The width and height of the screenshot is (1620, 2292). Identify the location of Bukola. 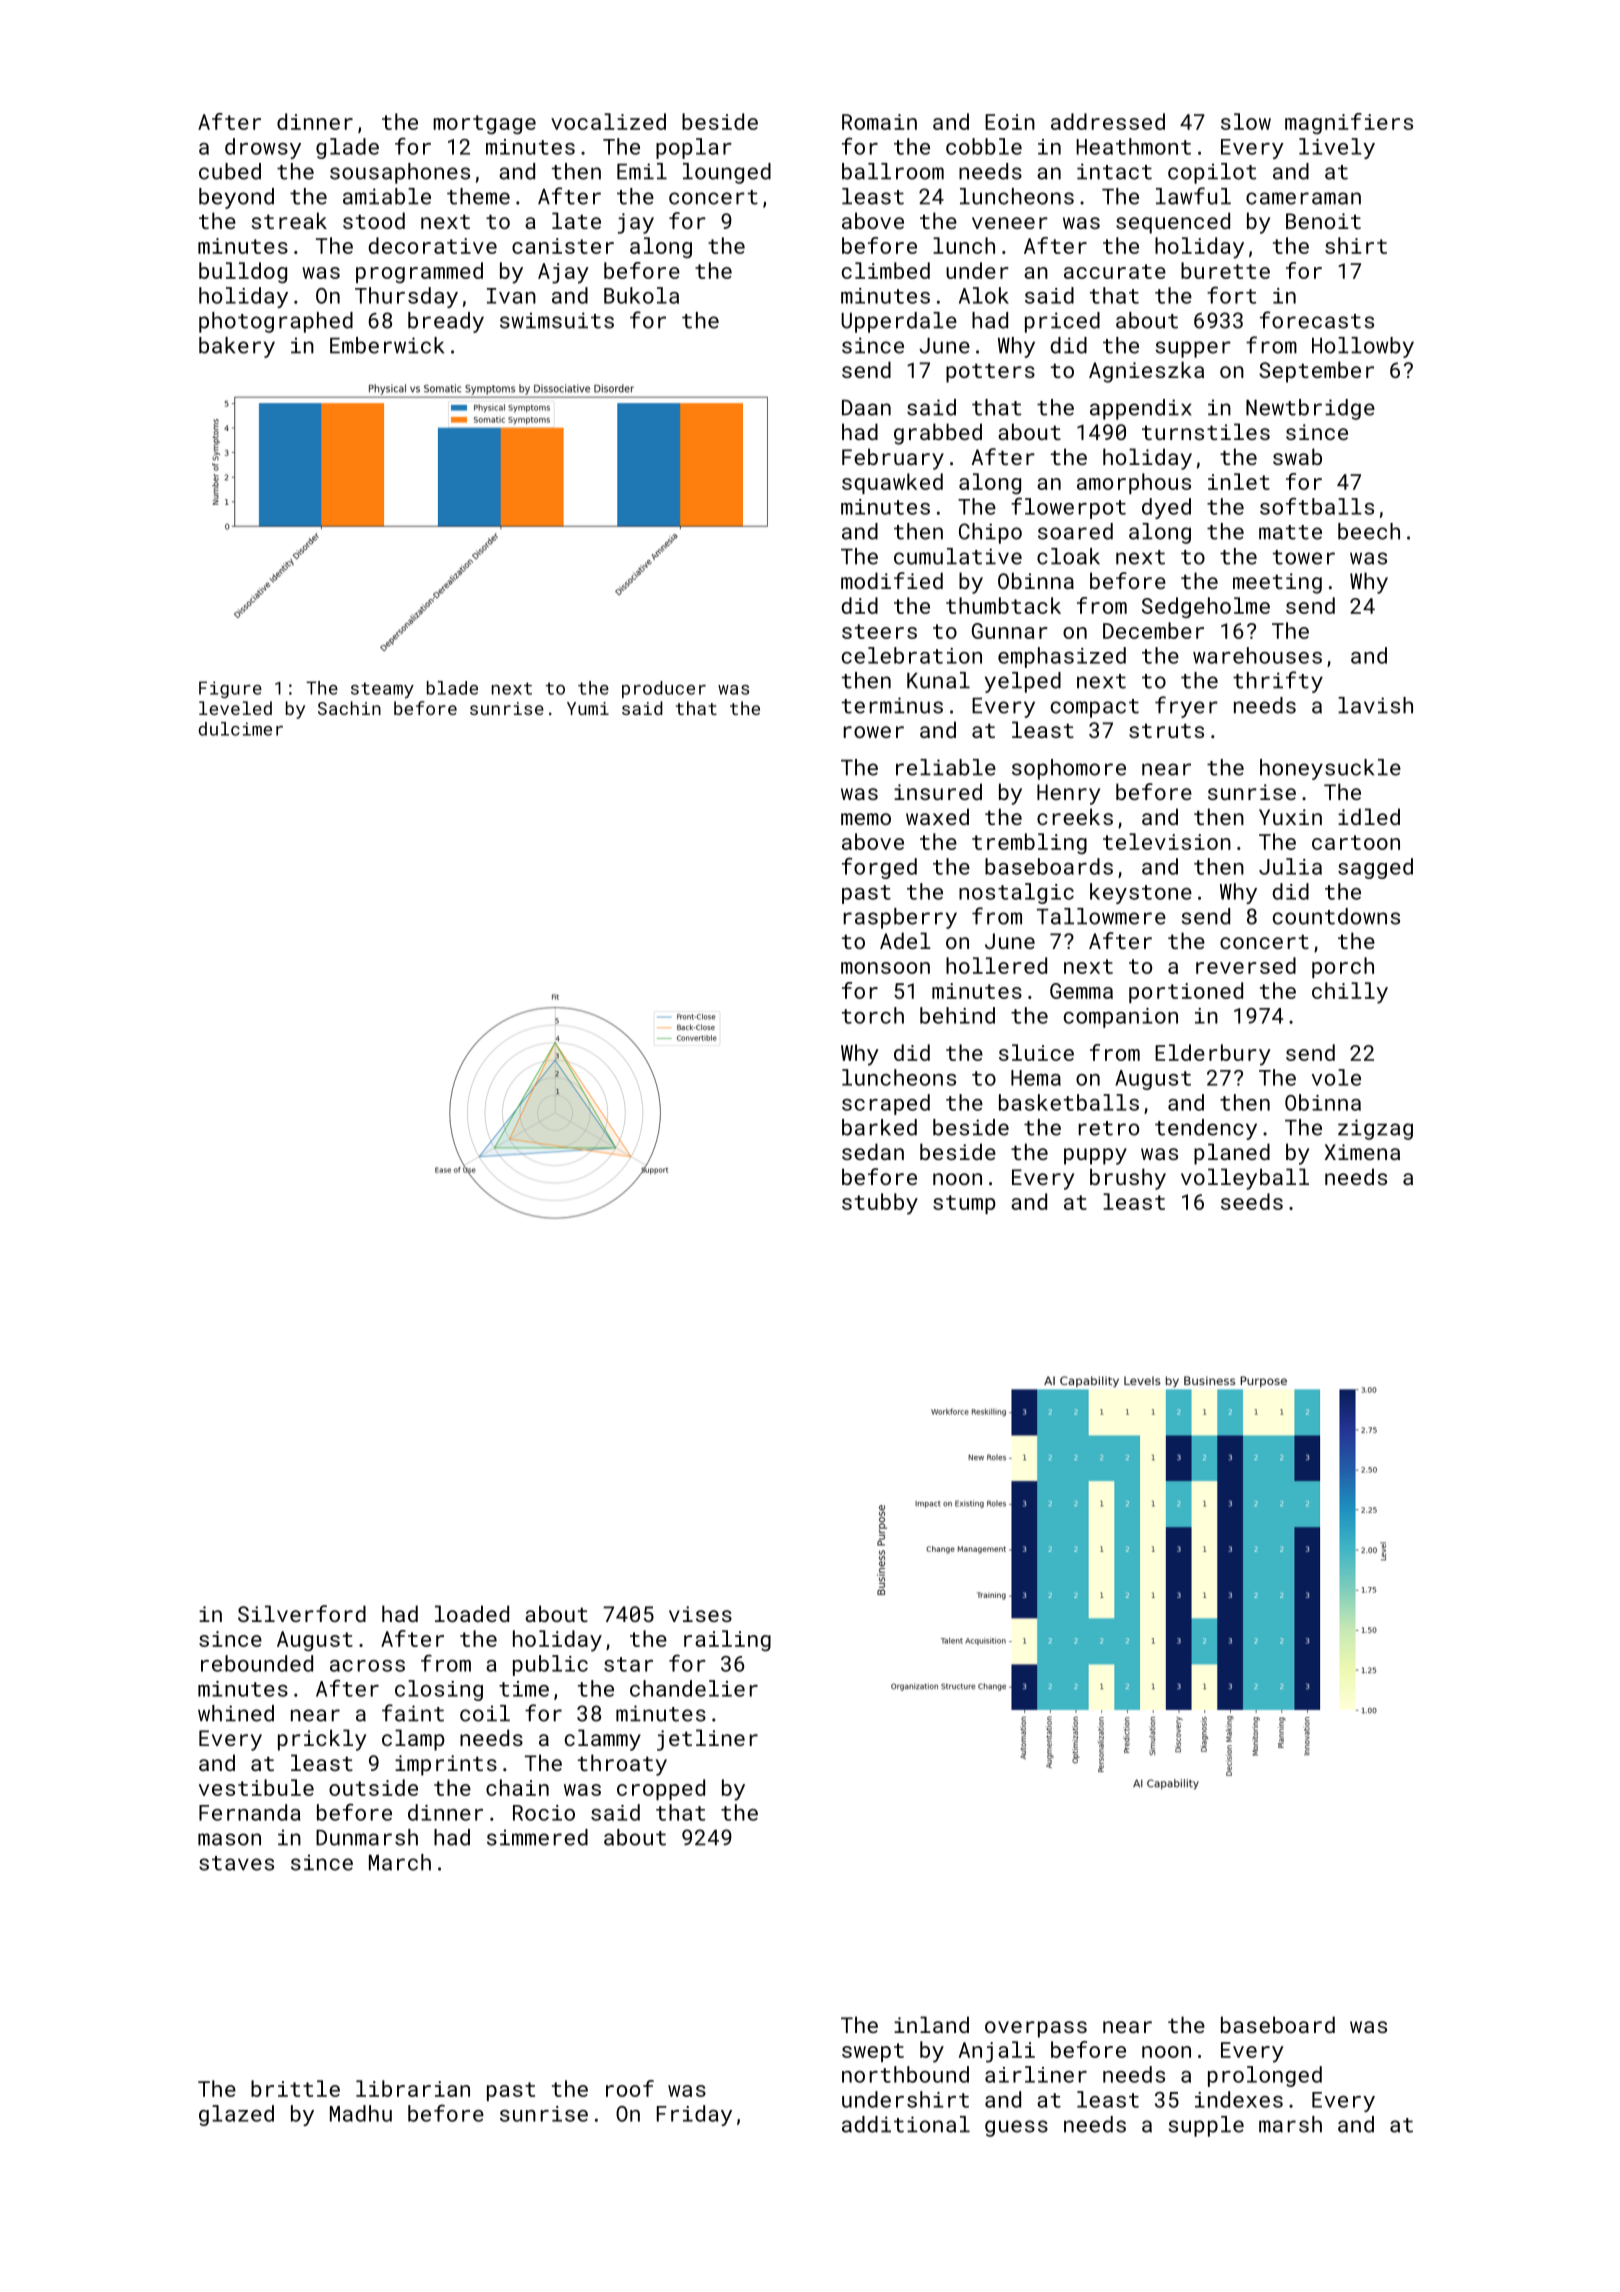
(641, 295).
